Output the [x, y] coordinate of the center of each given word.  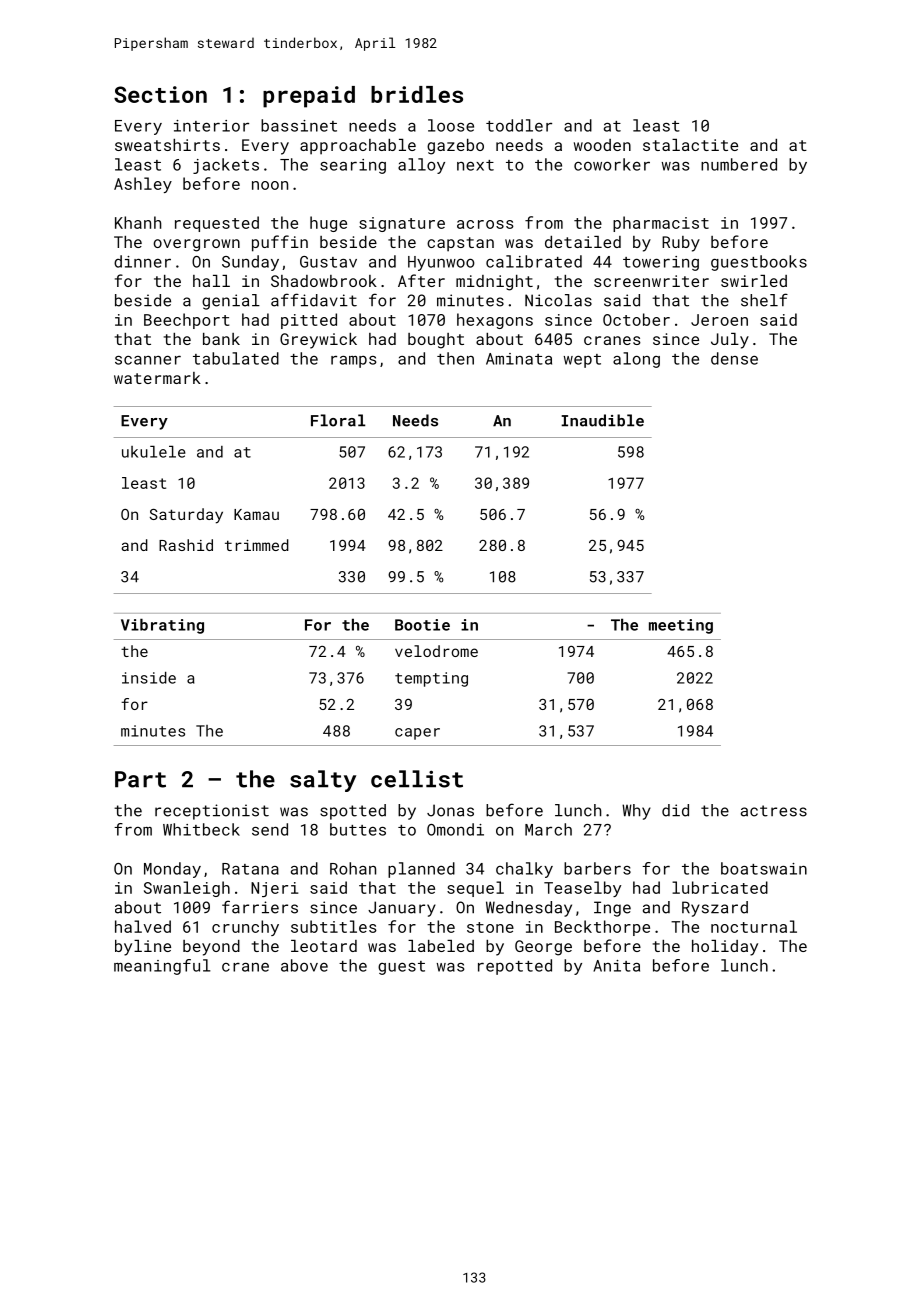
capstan [460, 244]
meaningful [162, 967]
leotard [324, 946]
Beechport [186, 321]
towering [661, 263]
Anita [616, 966]
